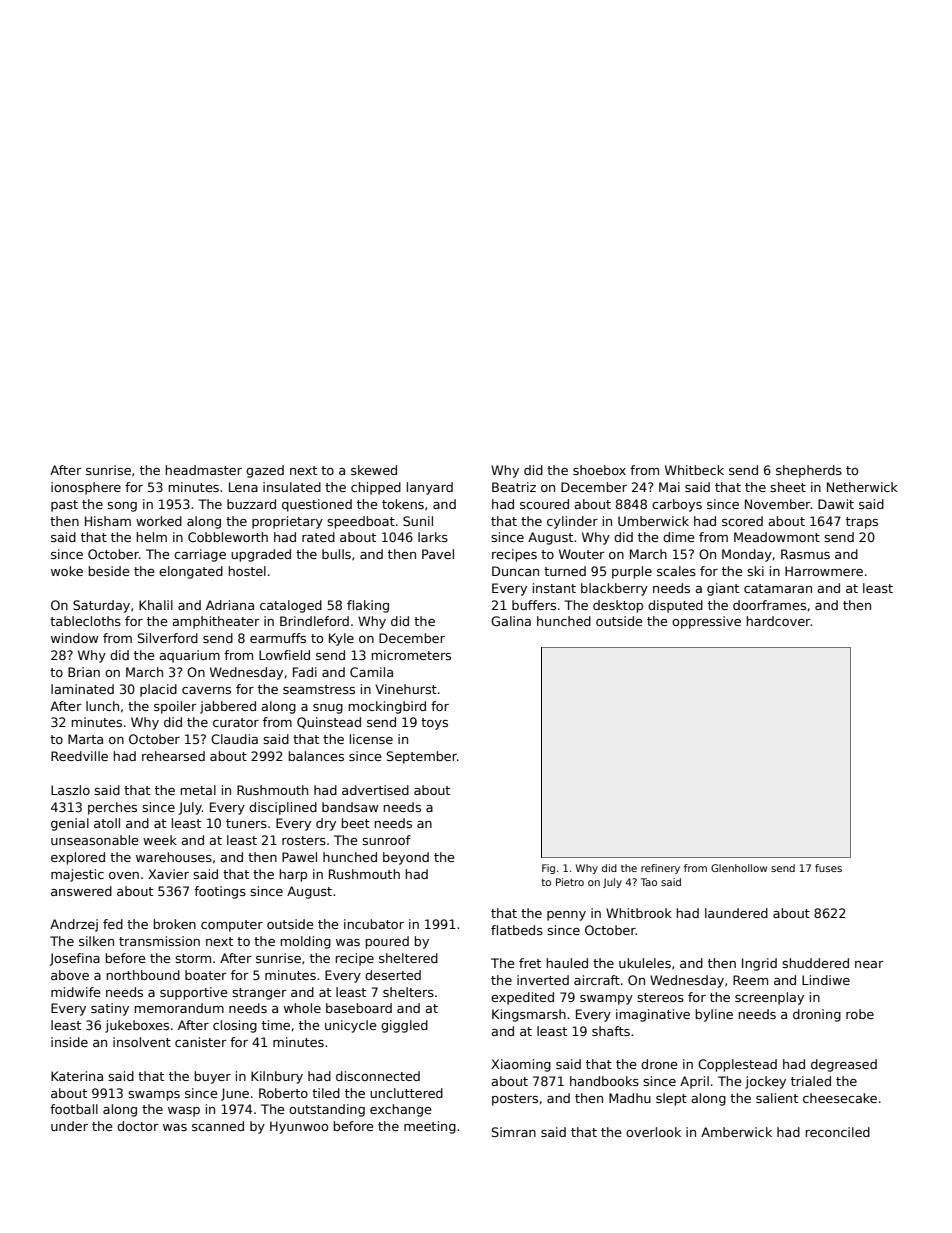 The height and width of the document is (1233, 952). I want to click on fuses, so click(828, 868).
